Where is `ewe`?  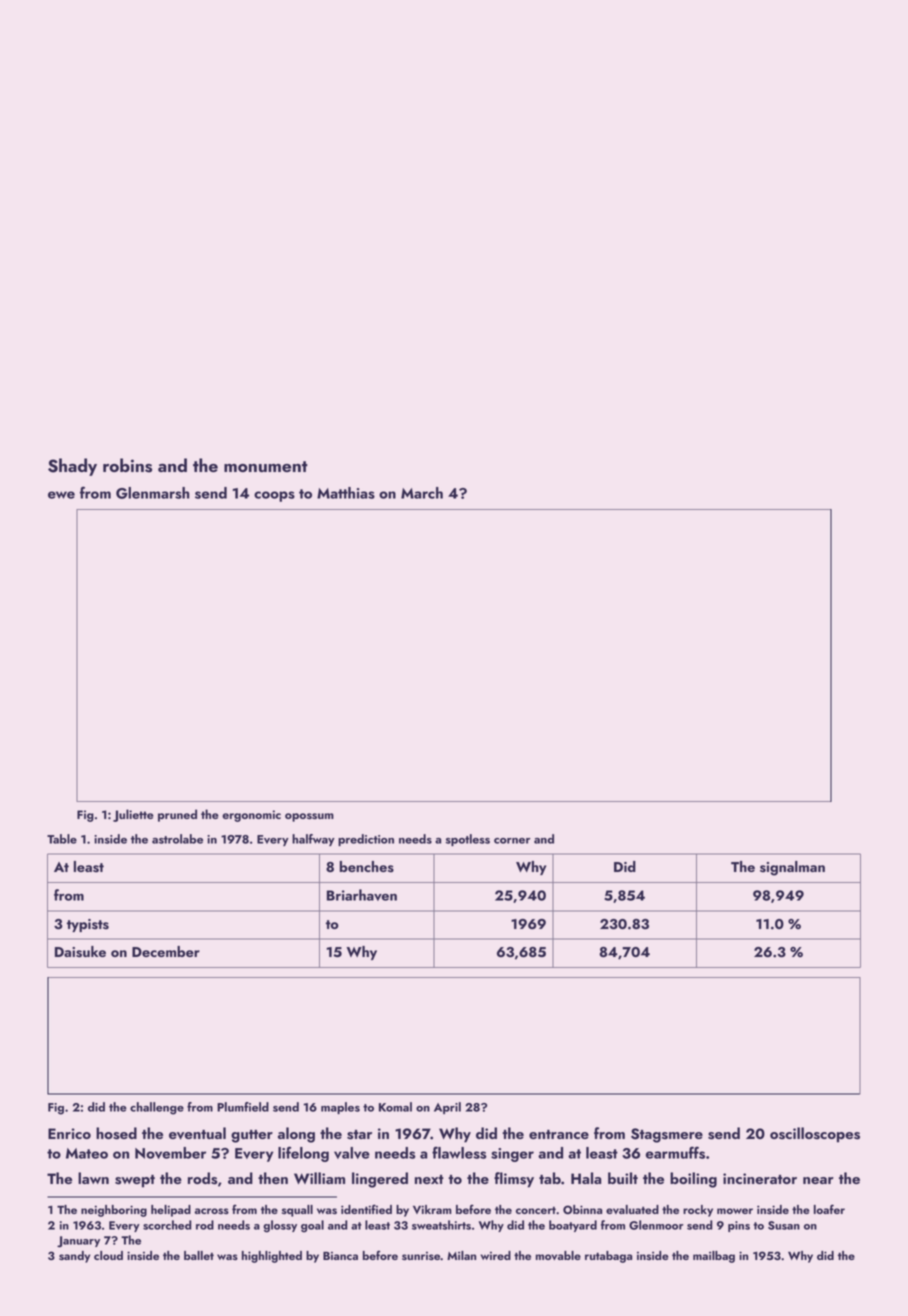 ewe is located at coordinates (61, 495).
